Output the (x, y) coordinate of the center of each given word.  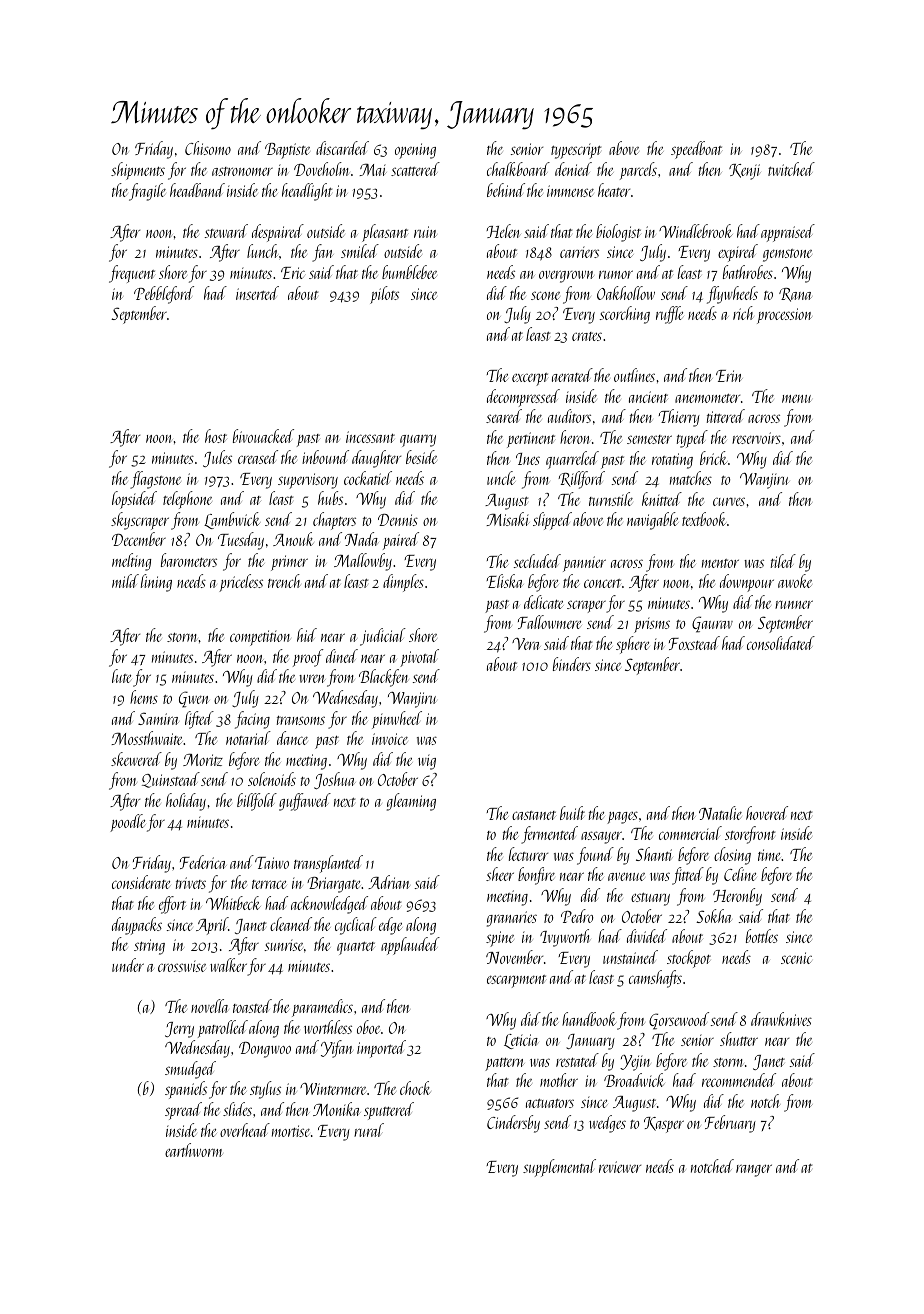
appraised (788, 233)
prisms (652, 625)
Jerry (179, 1030)
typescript (576, 151)
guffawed (305, 802)
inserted (257, 293)
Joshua (335, 780)
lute (122, 676)
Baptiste (287, 151)
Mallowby (363, 562)
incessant (370, 437)
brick (713, 458)
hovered (767, 813)
